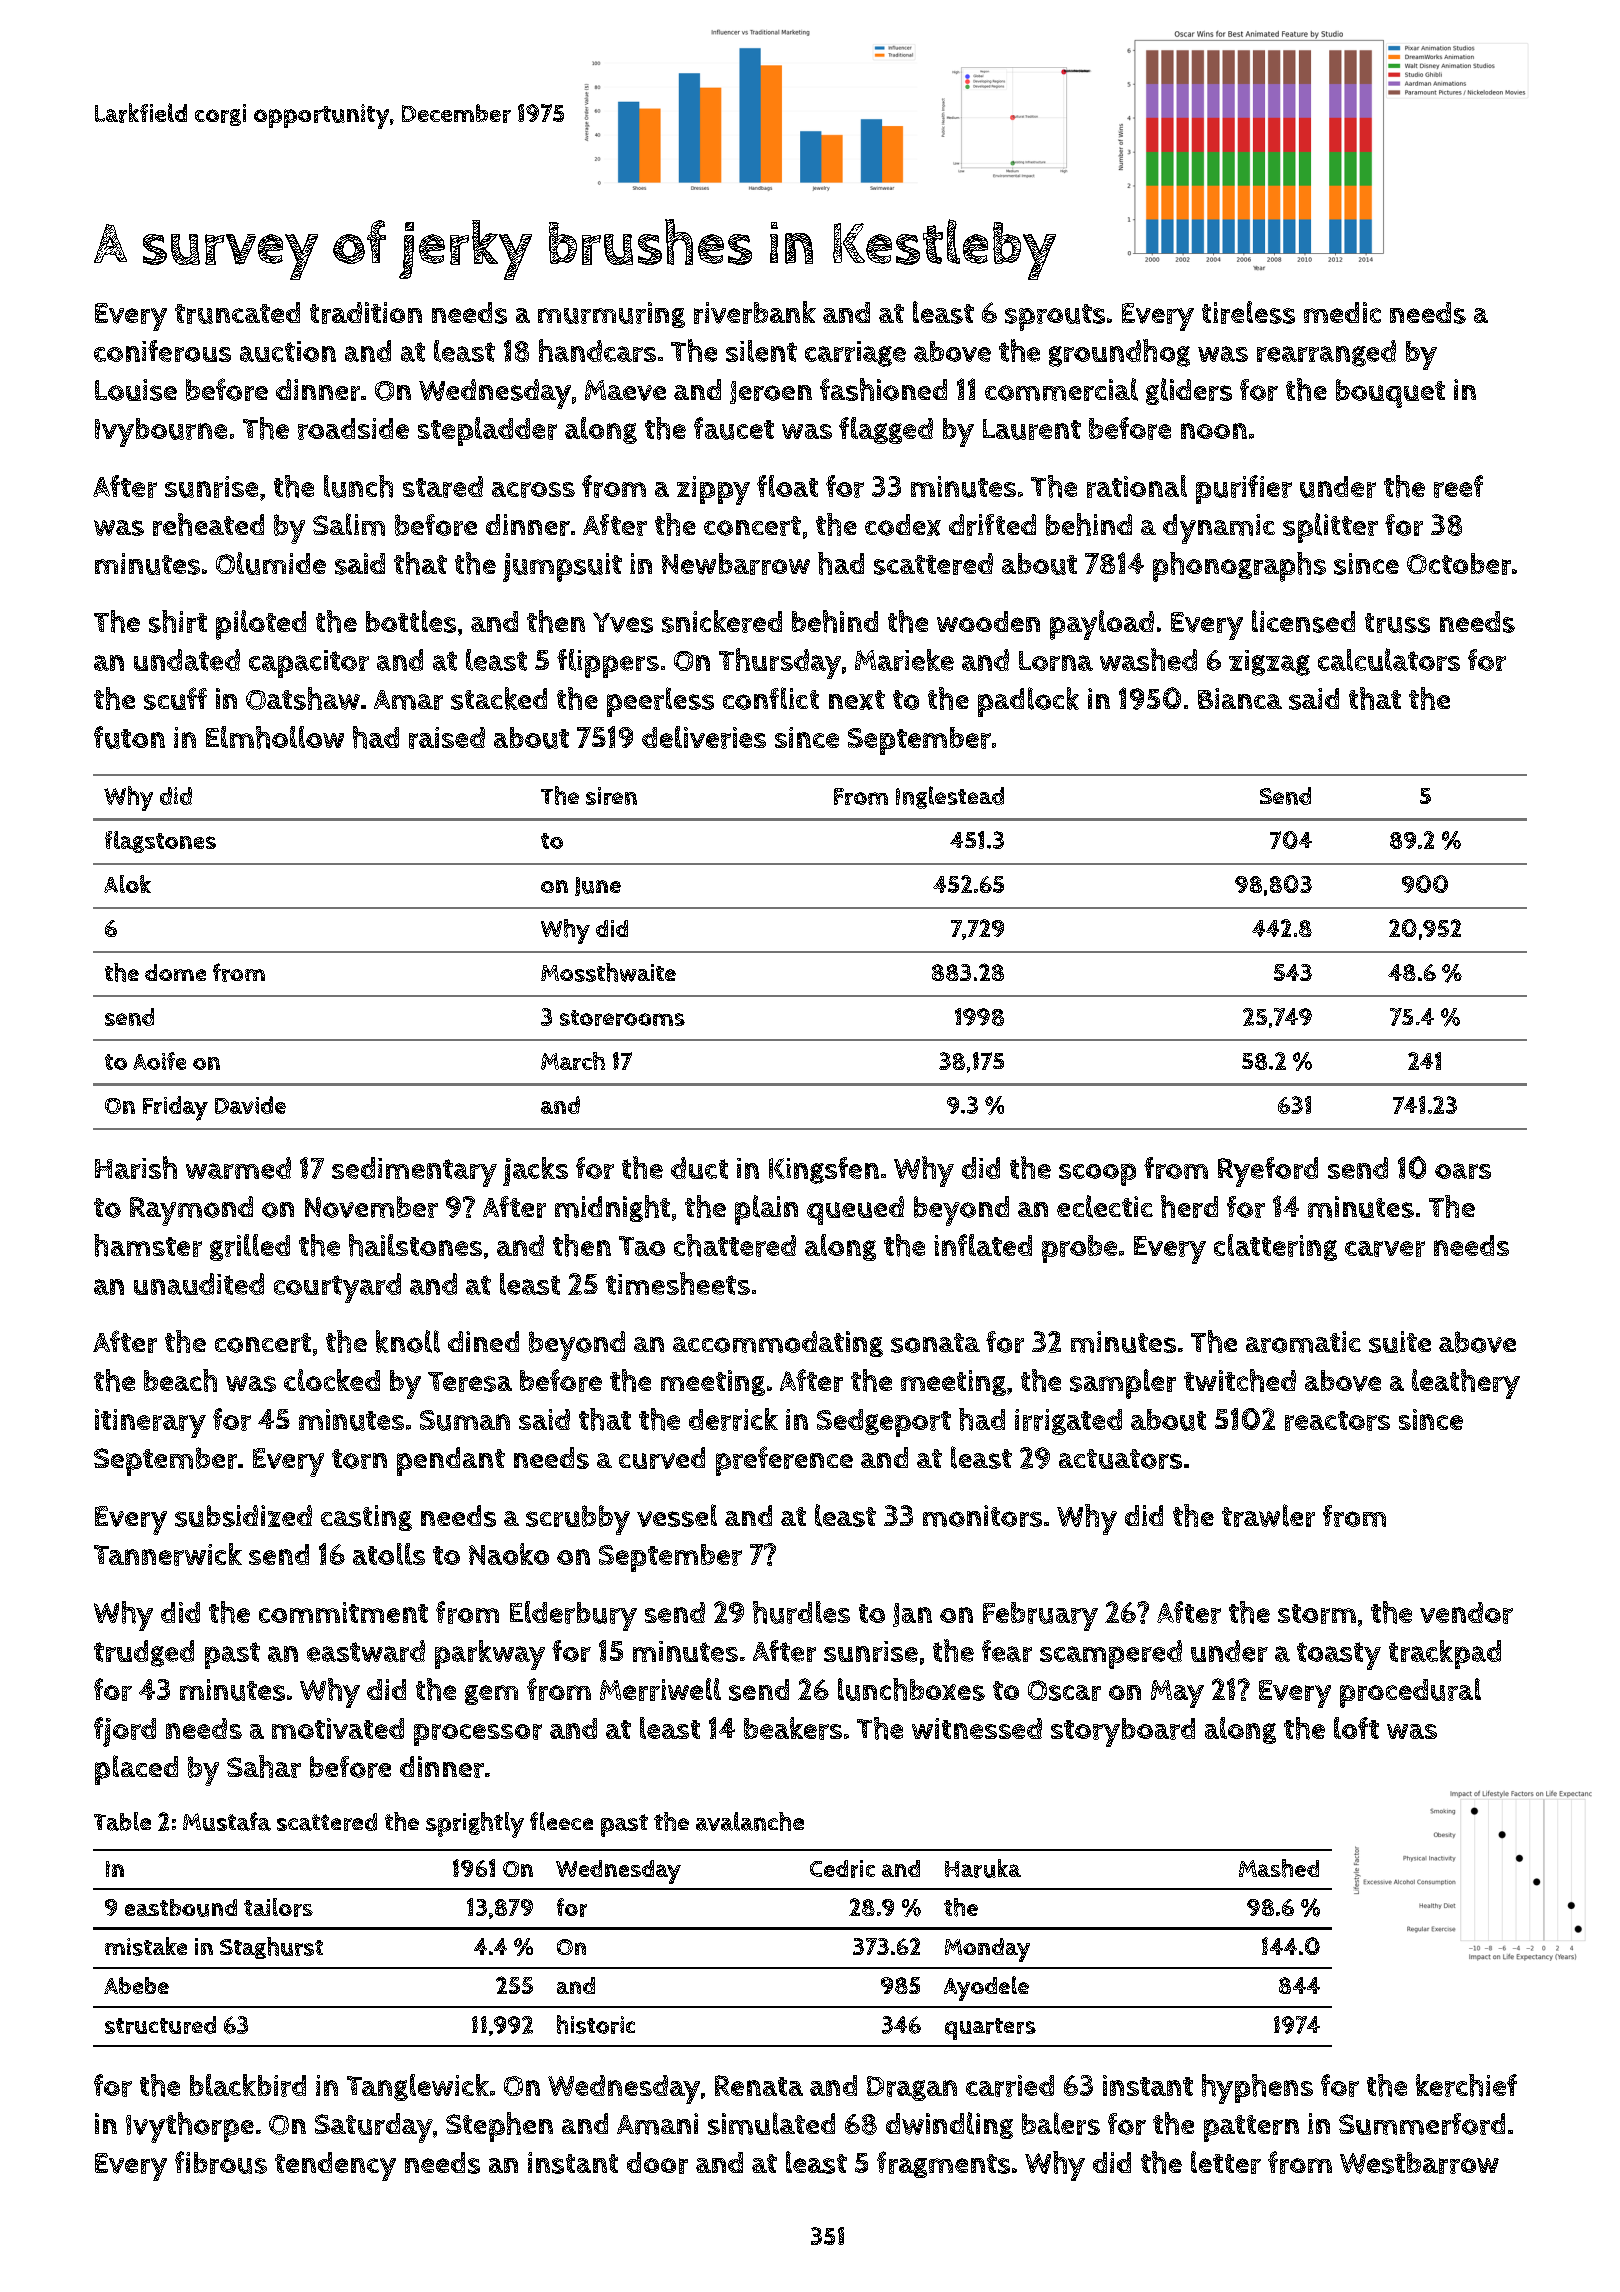 Image resolution: width=1620 pixels, height=2292 pixels. What do you see at coordinates (801, 1612) in the screenshot?
I see `hurdles` at bounding box center [801, 1612].
